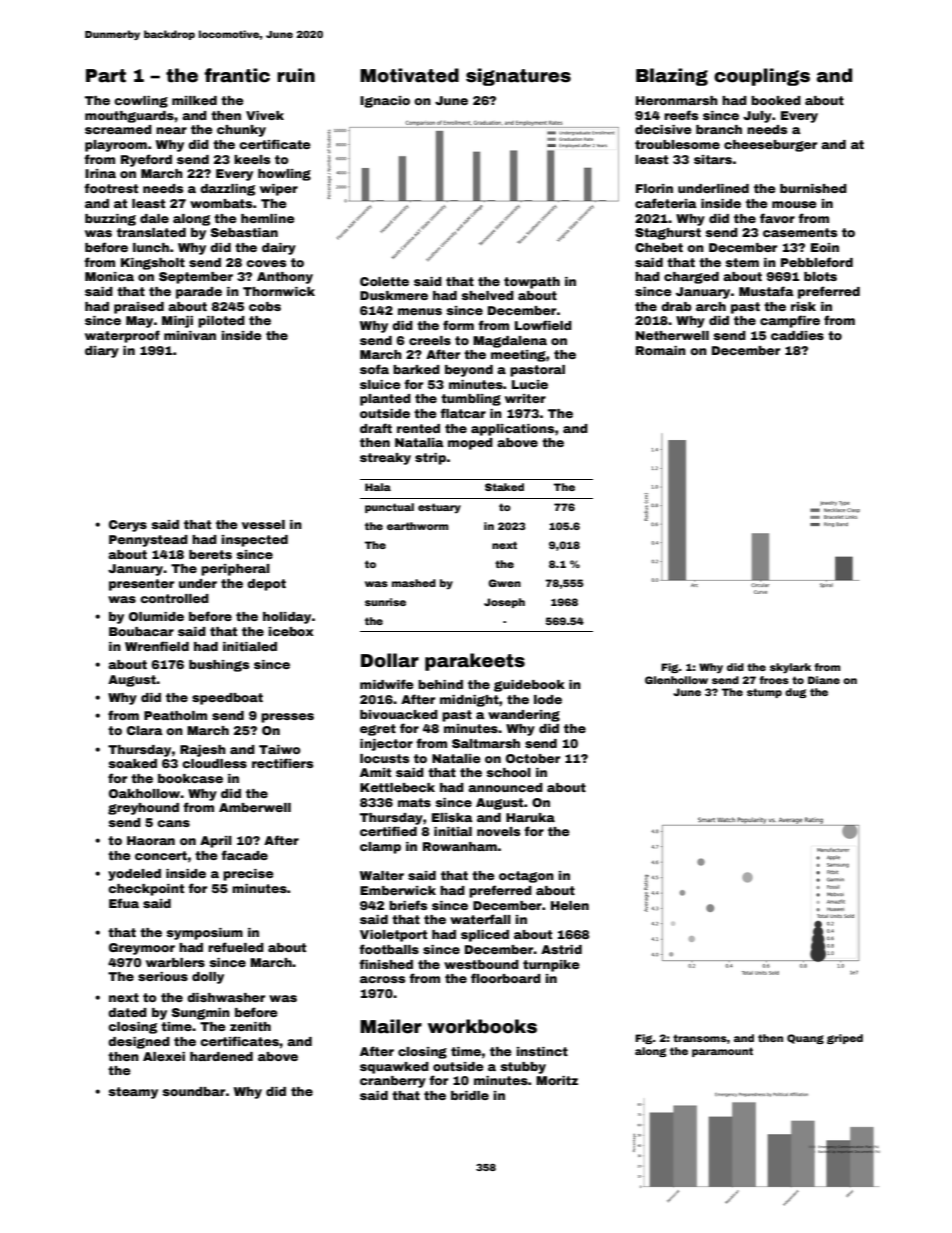  What do you see at coordinates (668, 234) in the page?
I see `Staghurst` at bounding box center [668, 234].
